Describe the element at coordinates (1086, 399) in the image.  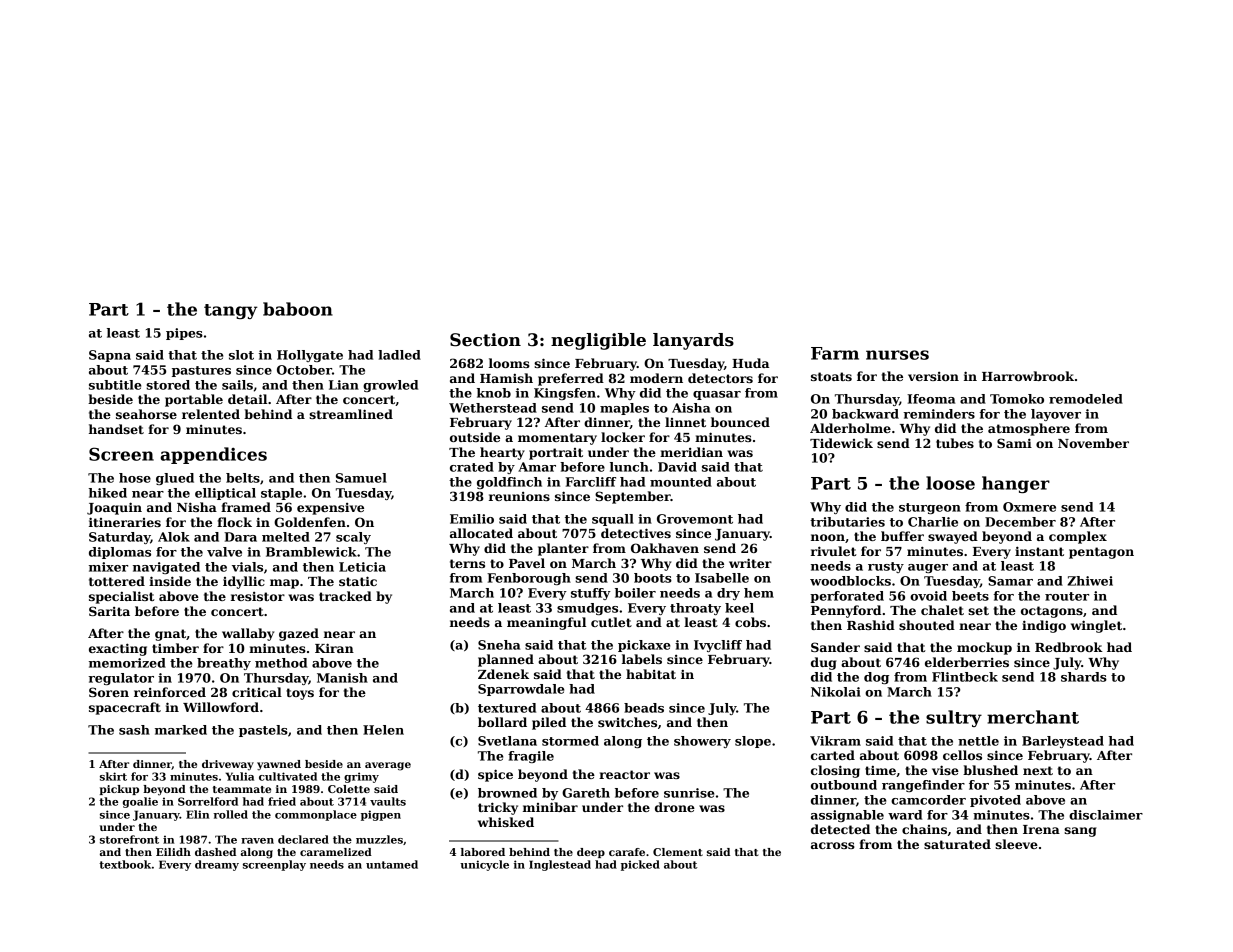
I see `remodeled` at that location.
